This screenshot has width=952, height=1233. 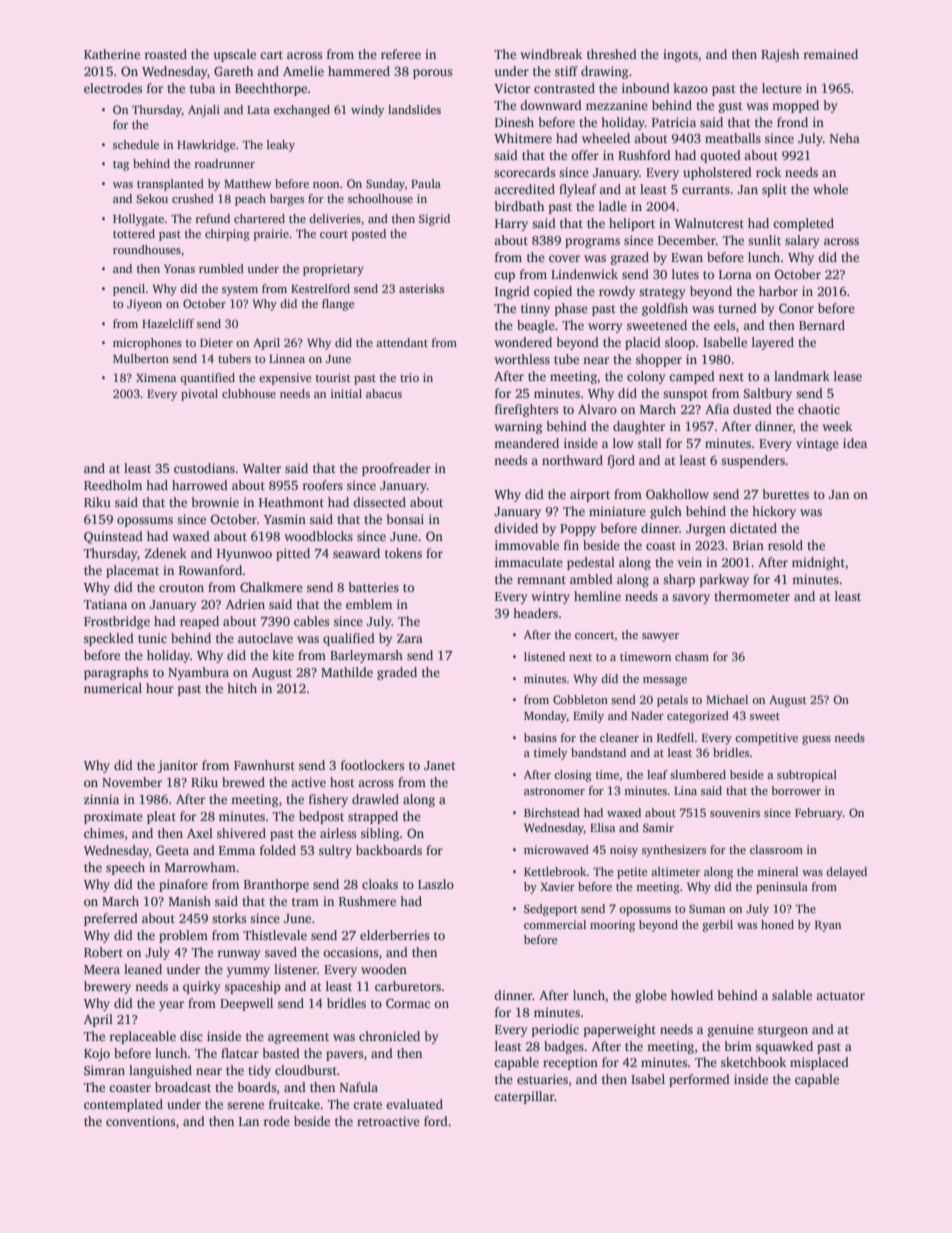 What do you see at coordinates (597, 596) in the screenshot?
I see `hemline` at bounding box center [597, 596].
